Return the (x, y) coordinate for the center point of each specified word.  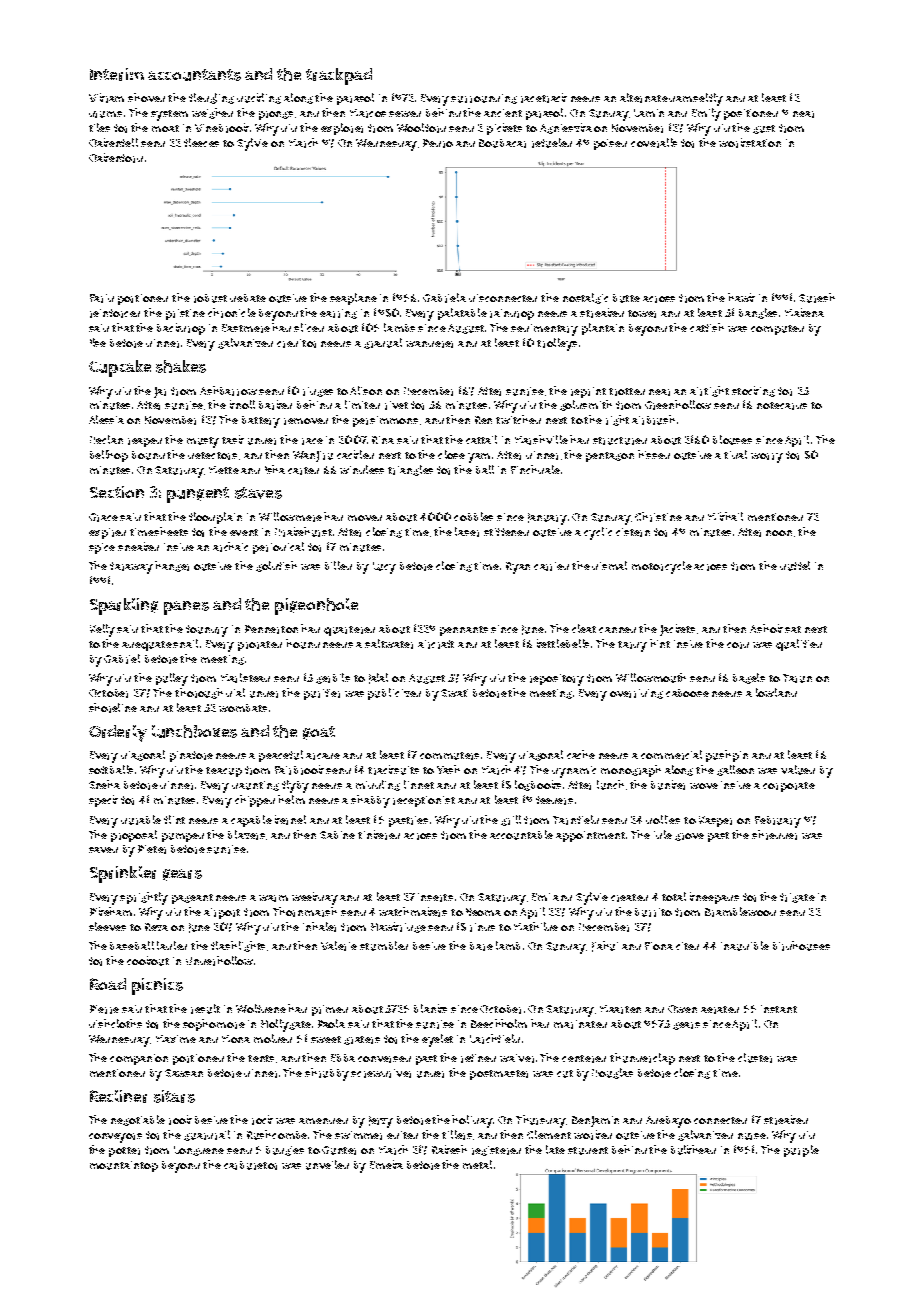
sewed (405, 114)
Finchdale (535, 469)
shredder (774, 835)
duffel (795, 566)
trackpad (339, 76)
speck (103, 801)
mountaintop (124, 1166)
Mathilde (536, 926)
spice (102, 548)
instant (779, 1009)
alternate (644, 98)
